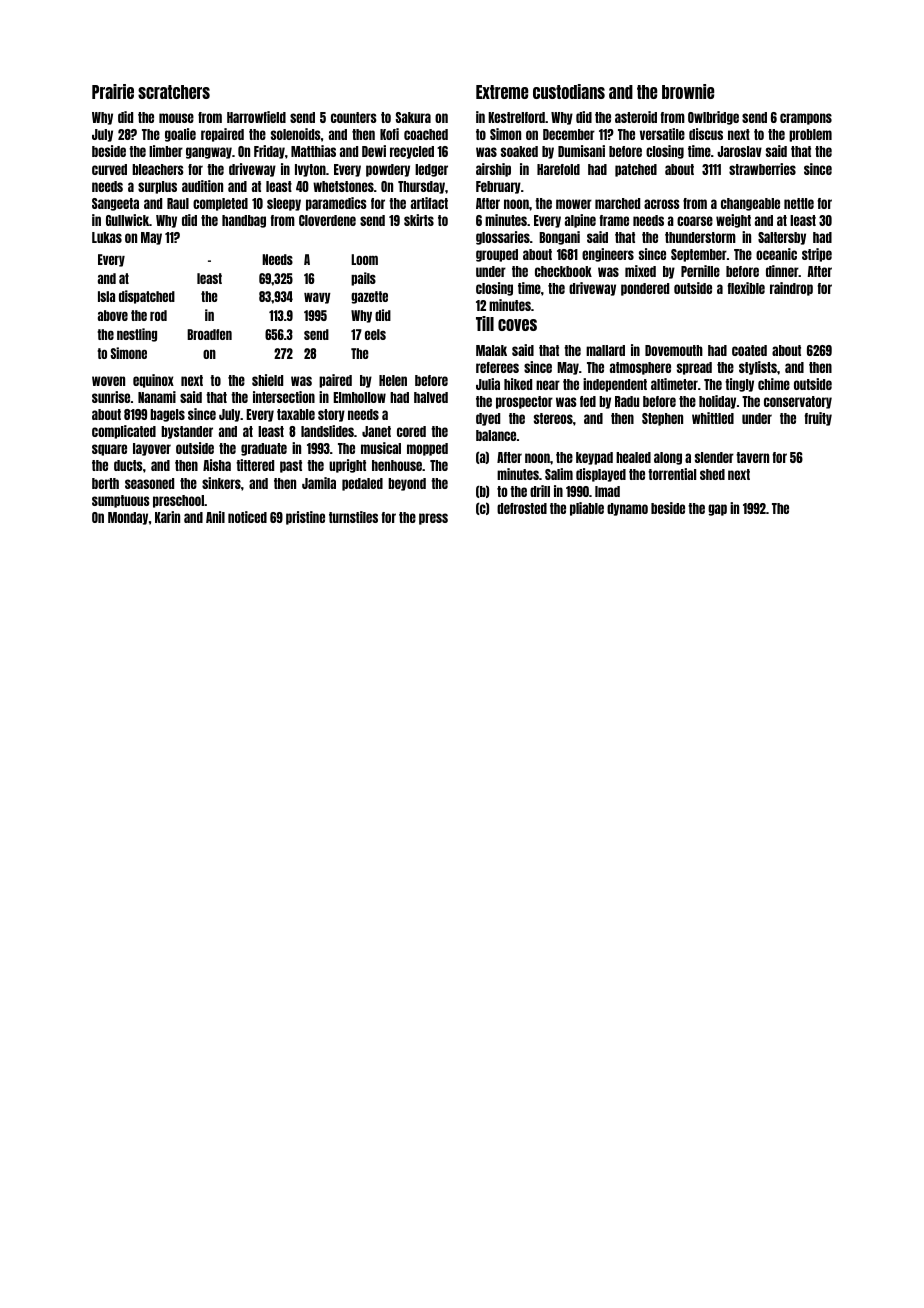 The width and height of the document is (924, 1308). What do you see at coordinates (488, 419) in the document?
I see `dyed` at bounding box center [488, 419].
